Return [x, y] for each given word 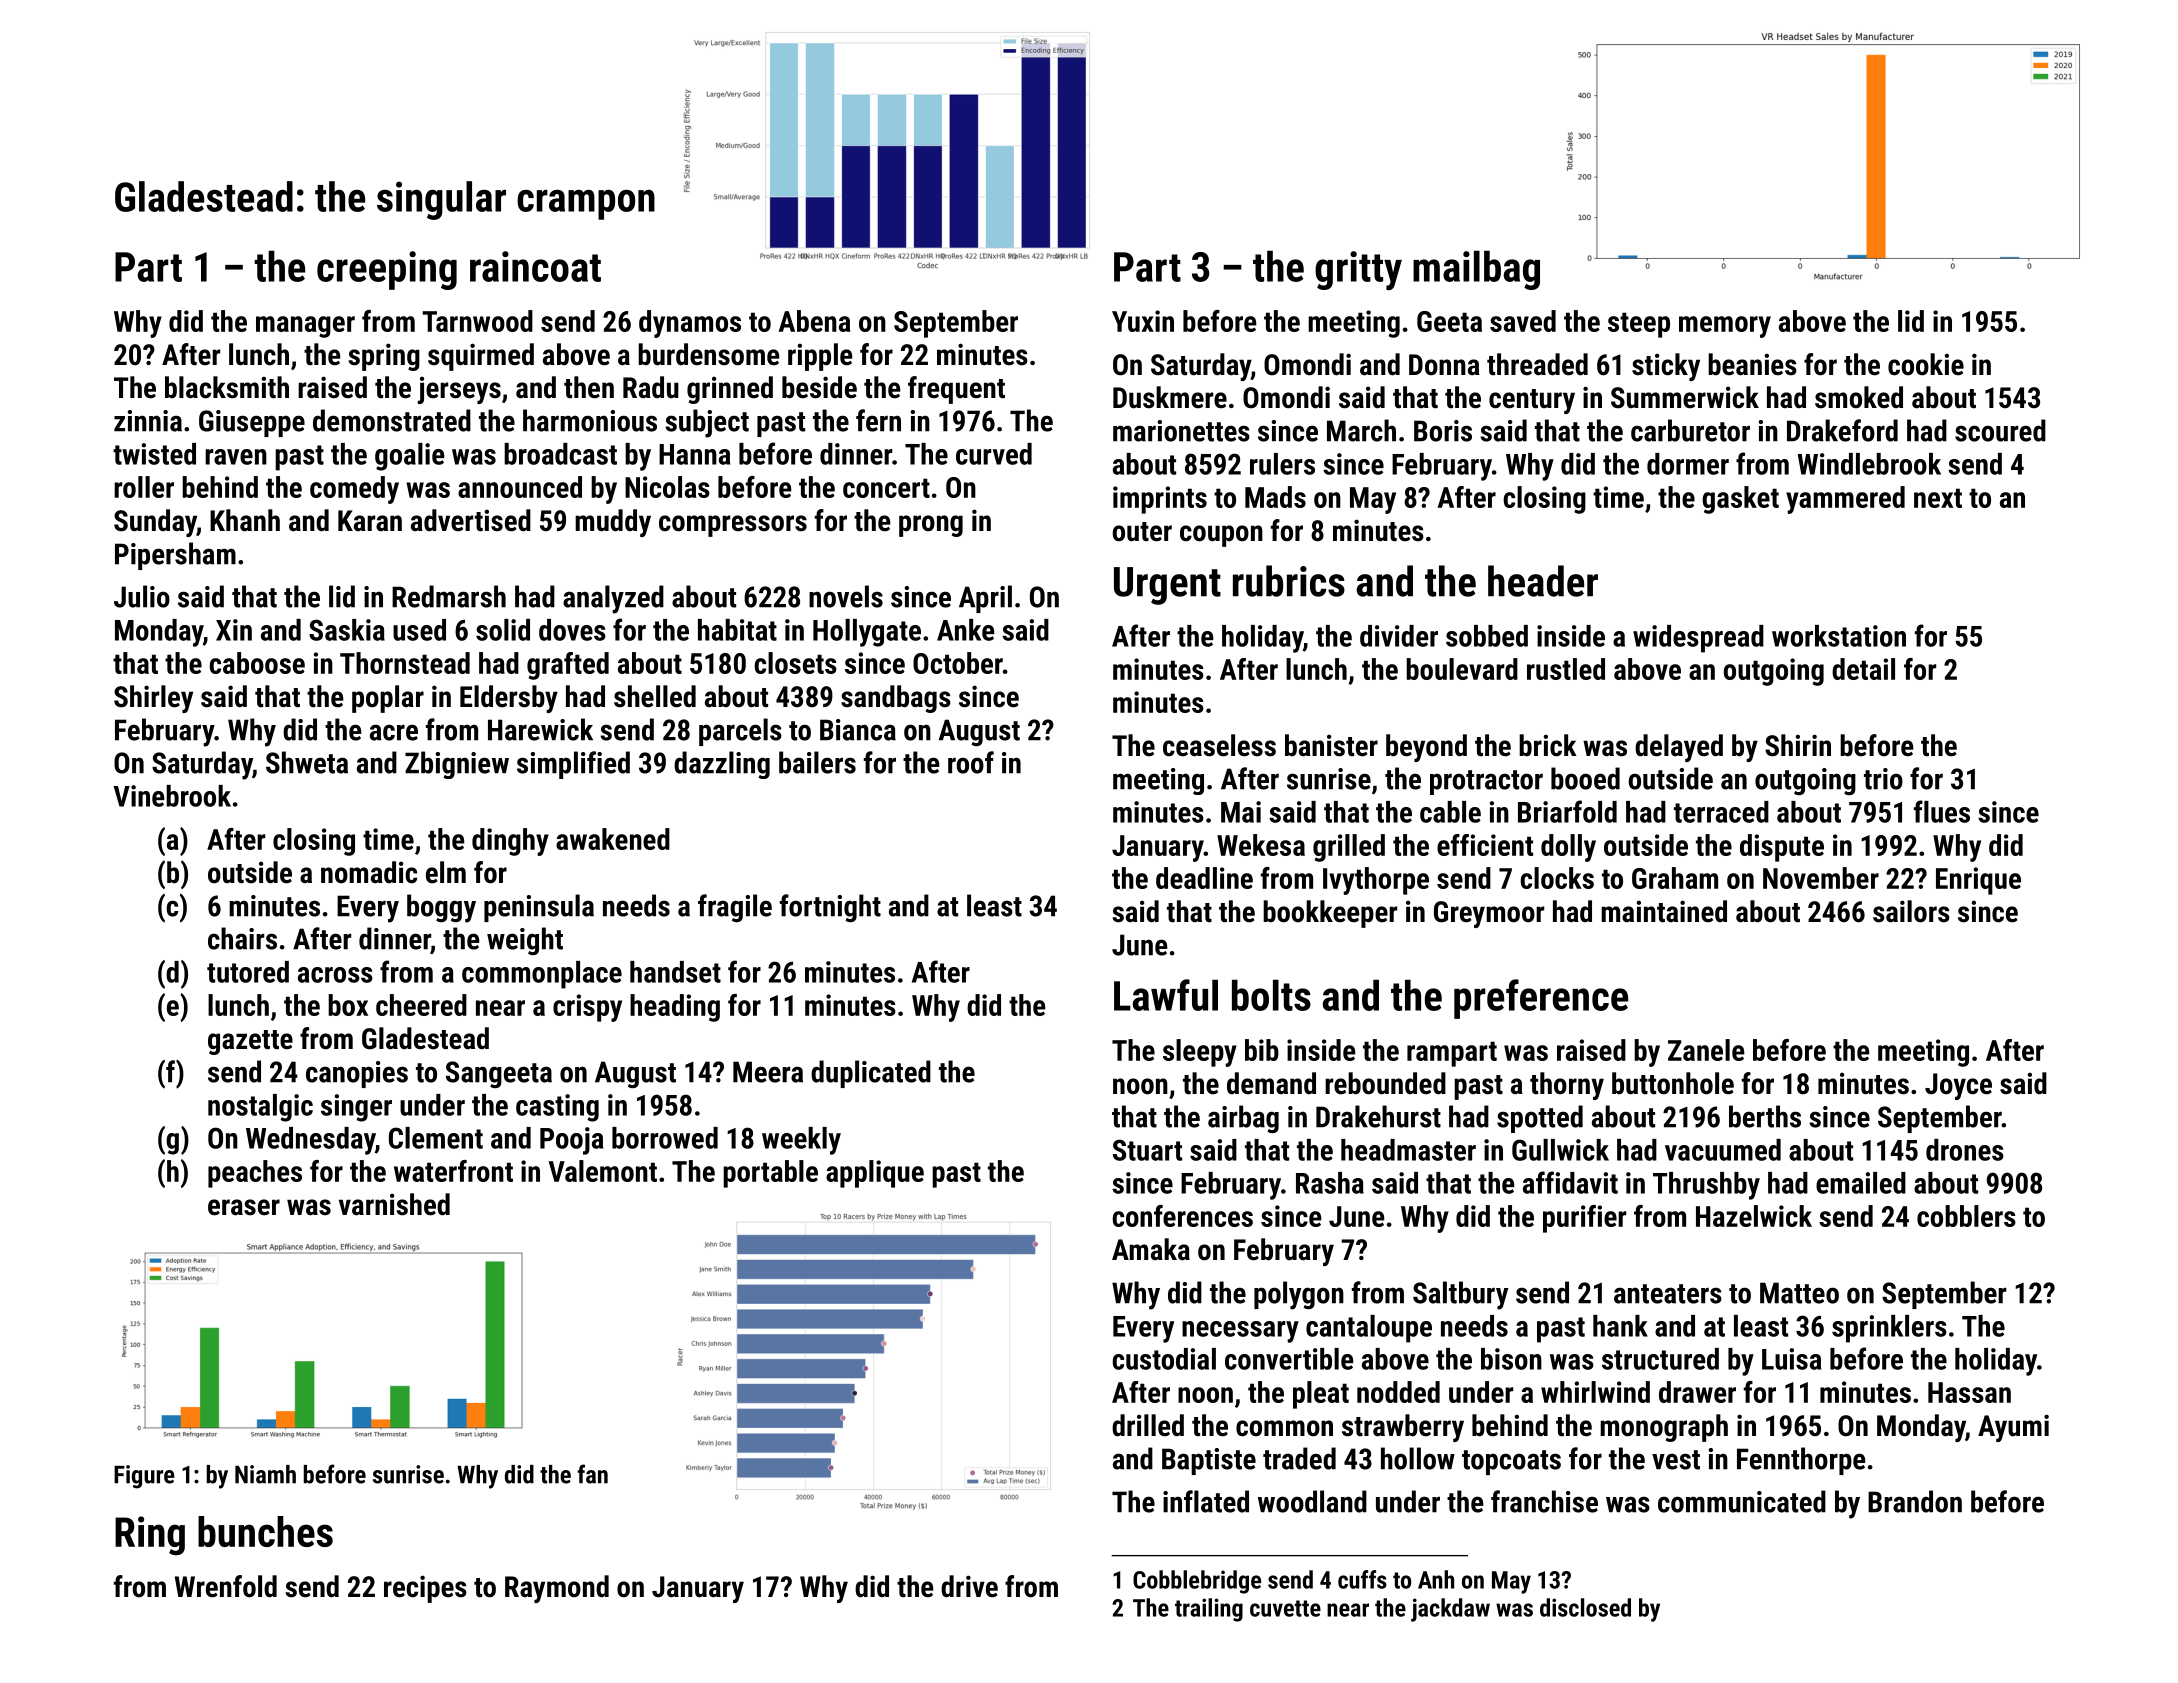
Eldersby [509, 699]
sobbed [1487, 636]
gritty [1358, 270]
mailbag [1476, 270]
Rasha [1330, 1183]
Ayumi [2013, 1428]
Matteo [1799, 1293]
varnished [394, 1204]
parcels [740, 732]
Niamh [265, 1474]
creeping [387, 270]
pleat [1321, 1395]
